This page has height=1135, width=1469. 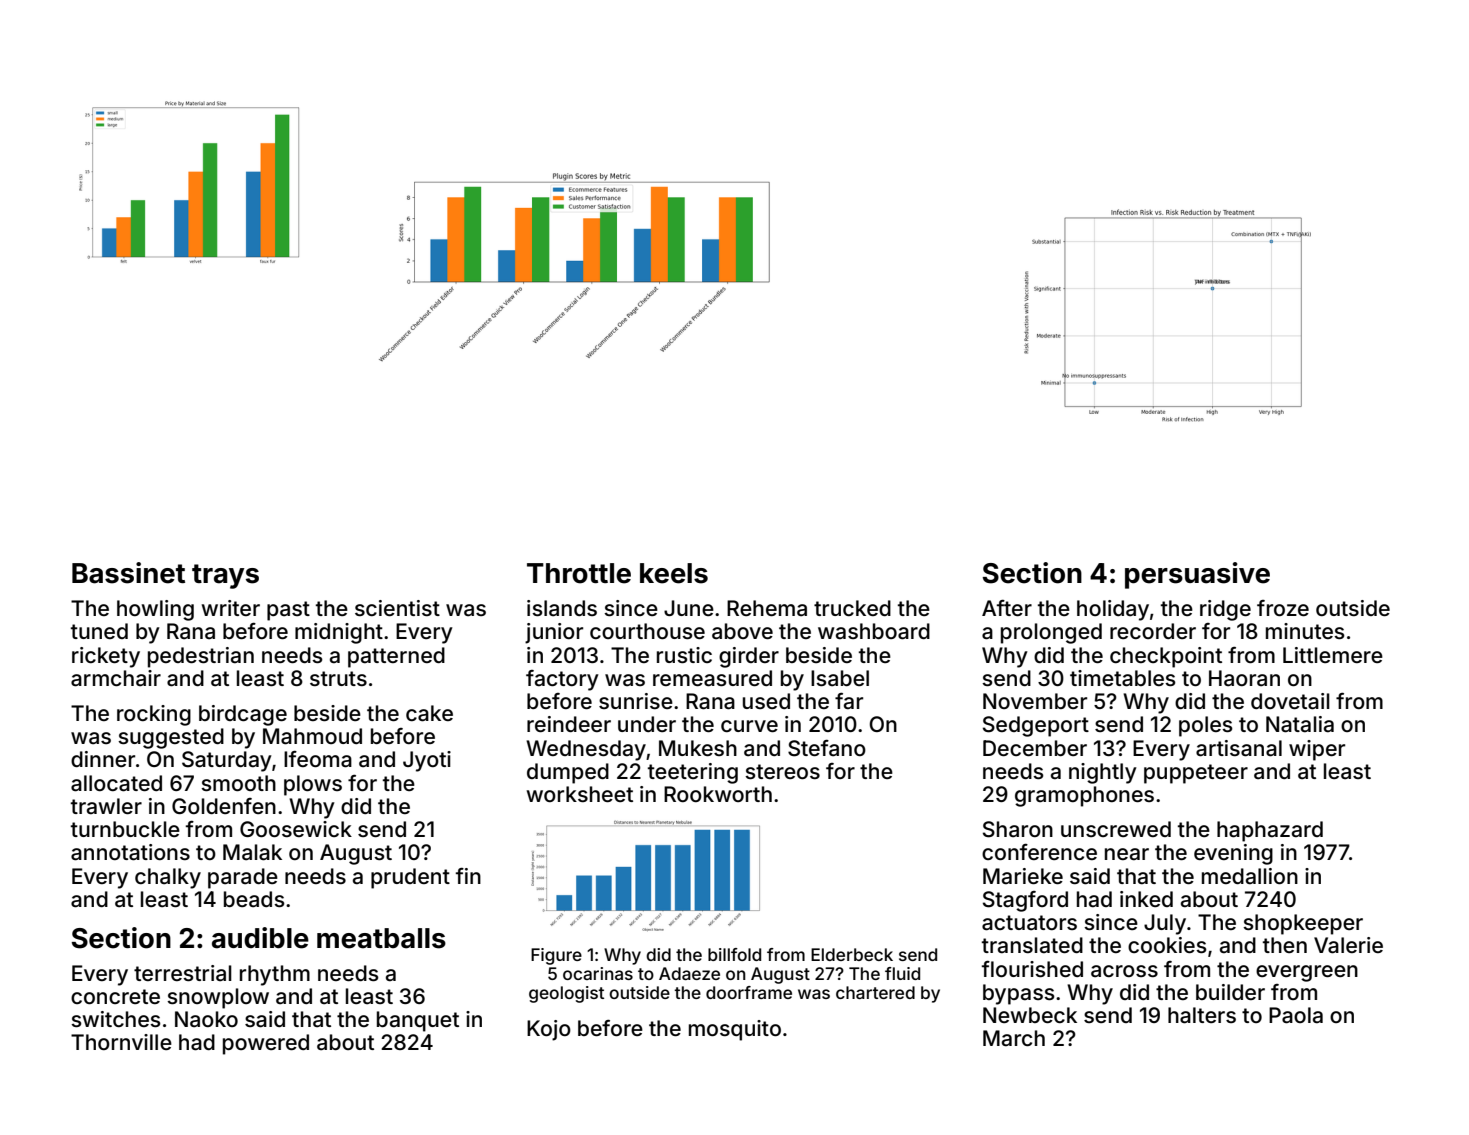 I want to click on evergreen, so click(x=1307, y=973).
